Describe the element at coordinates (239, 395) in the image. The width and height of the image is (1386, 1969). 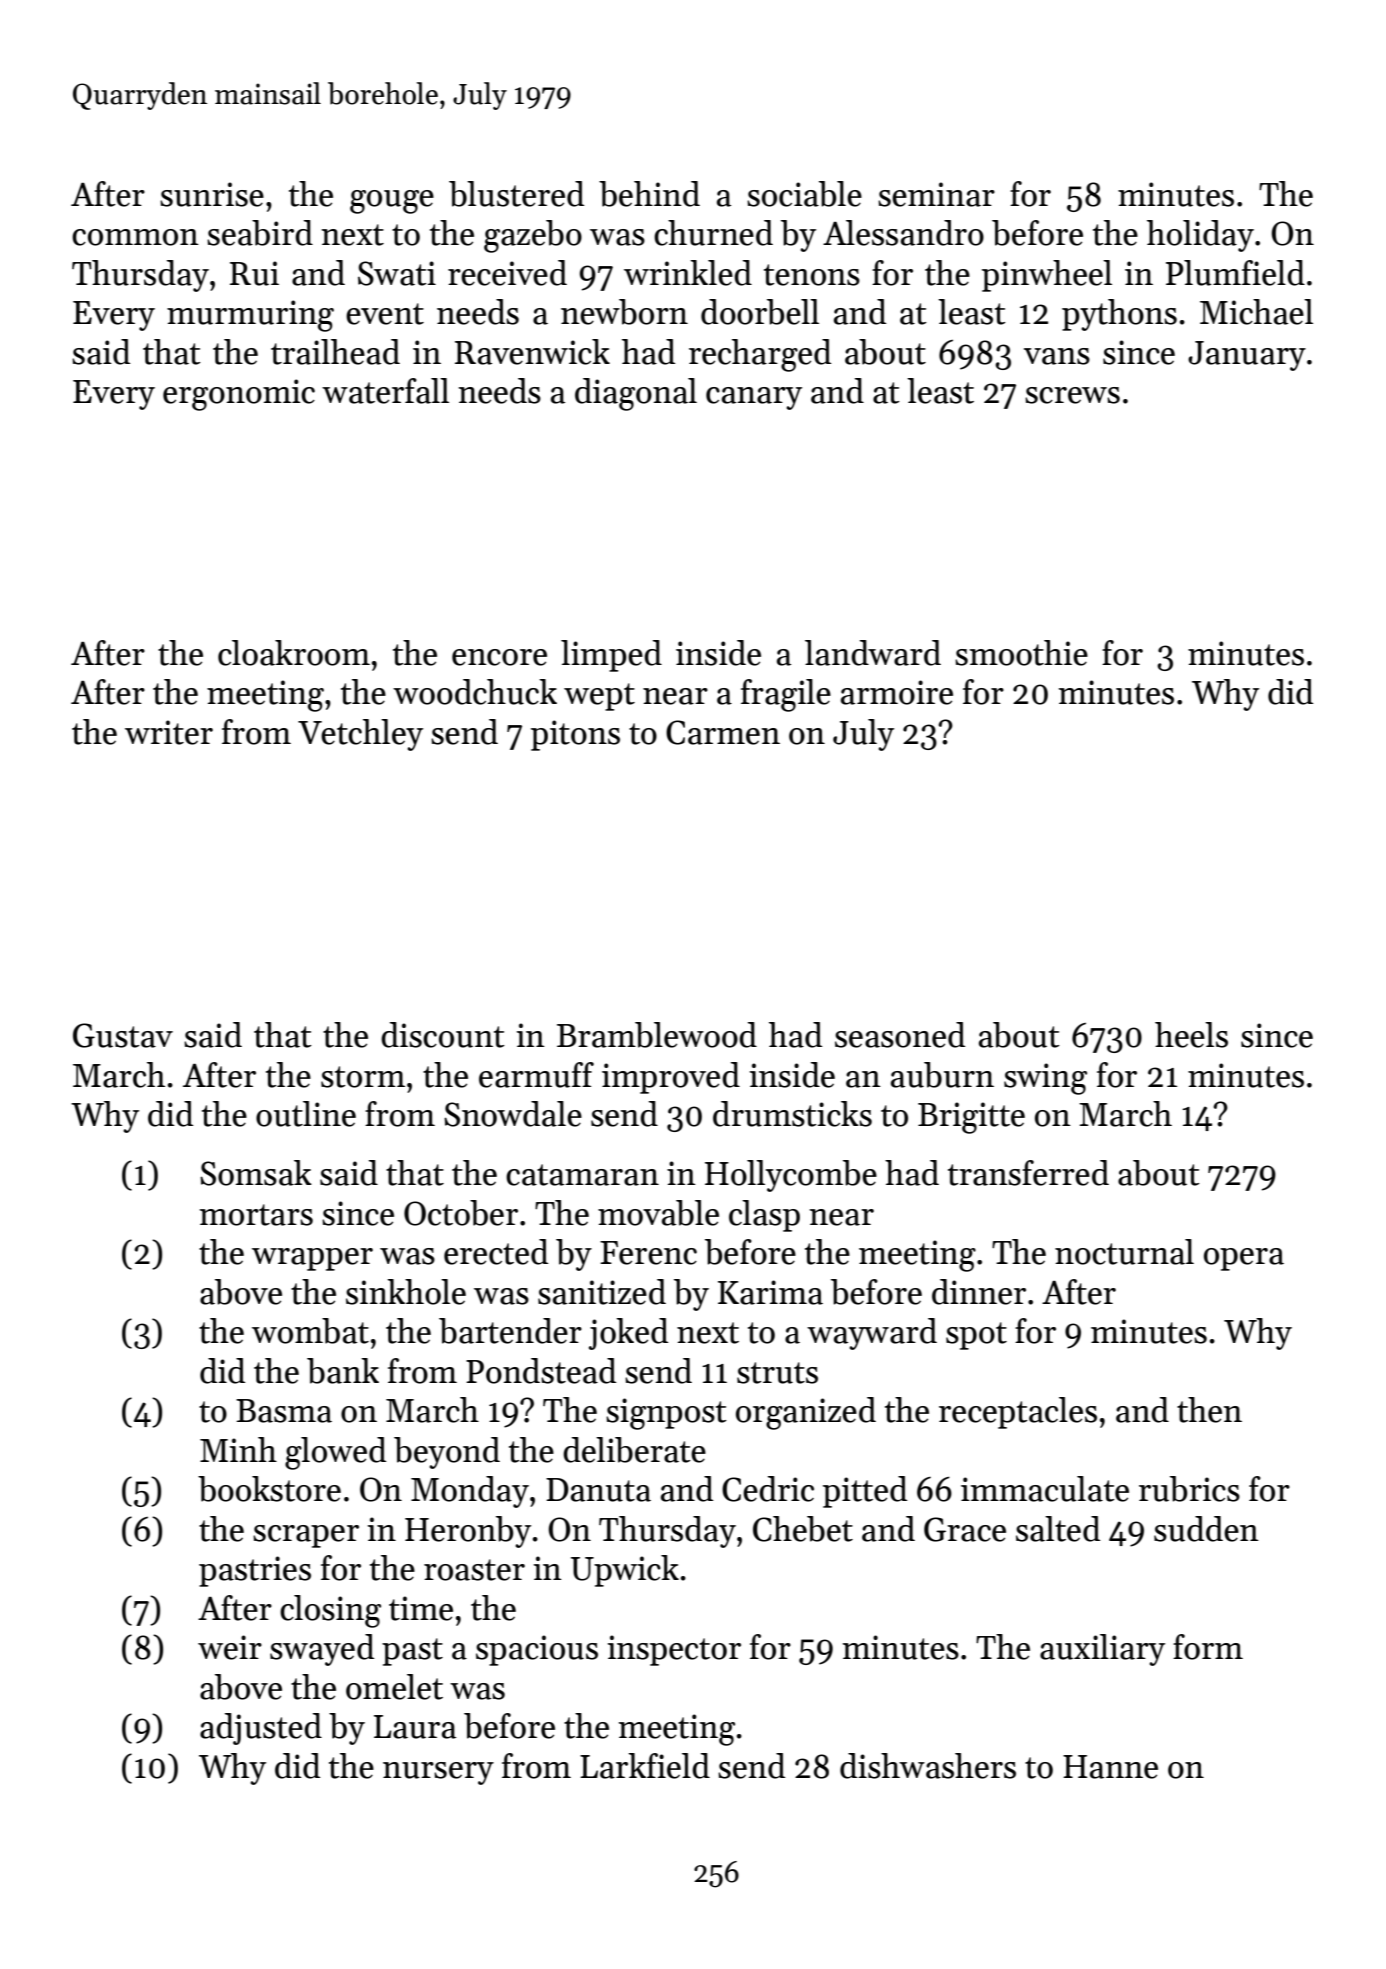
I see `ergonomic` at that location.
